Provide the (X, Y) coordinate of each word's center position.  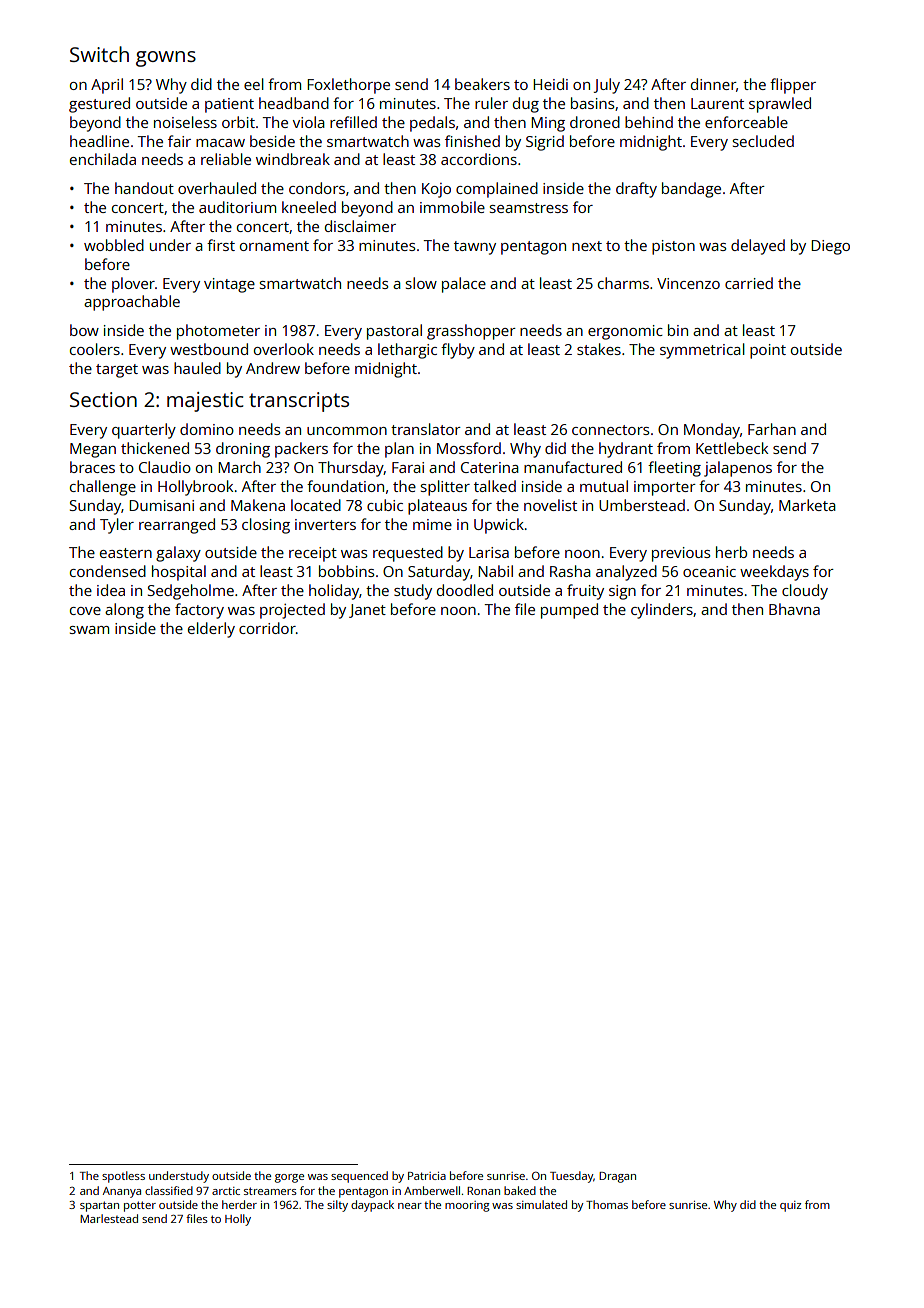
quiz (790, 1206)
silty (337, 1206)
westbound (209, 349)
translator (426, 429)
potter (140, 1206)
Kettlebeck (732, 448)
